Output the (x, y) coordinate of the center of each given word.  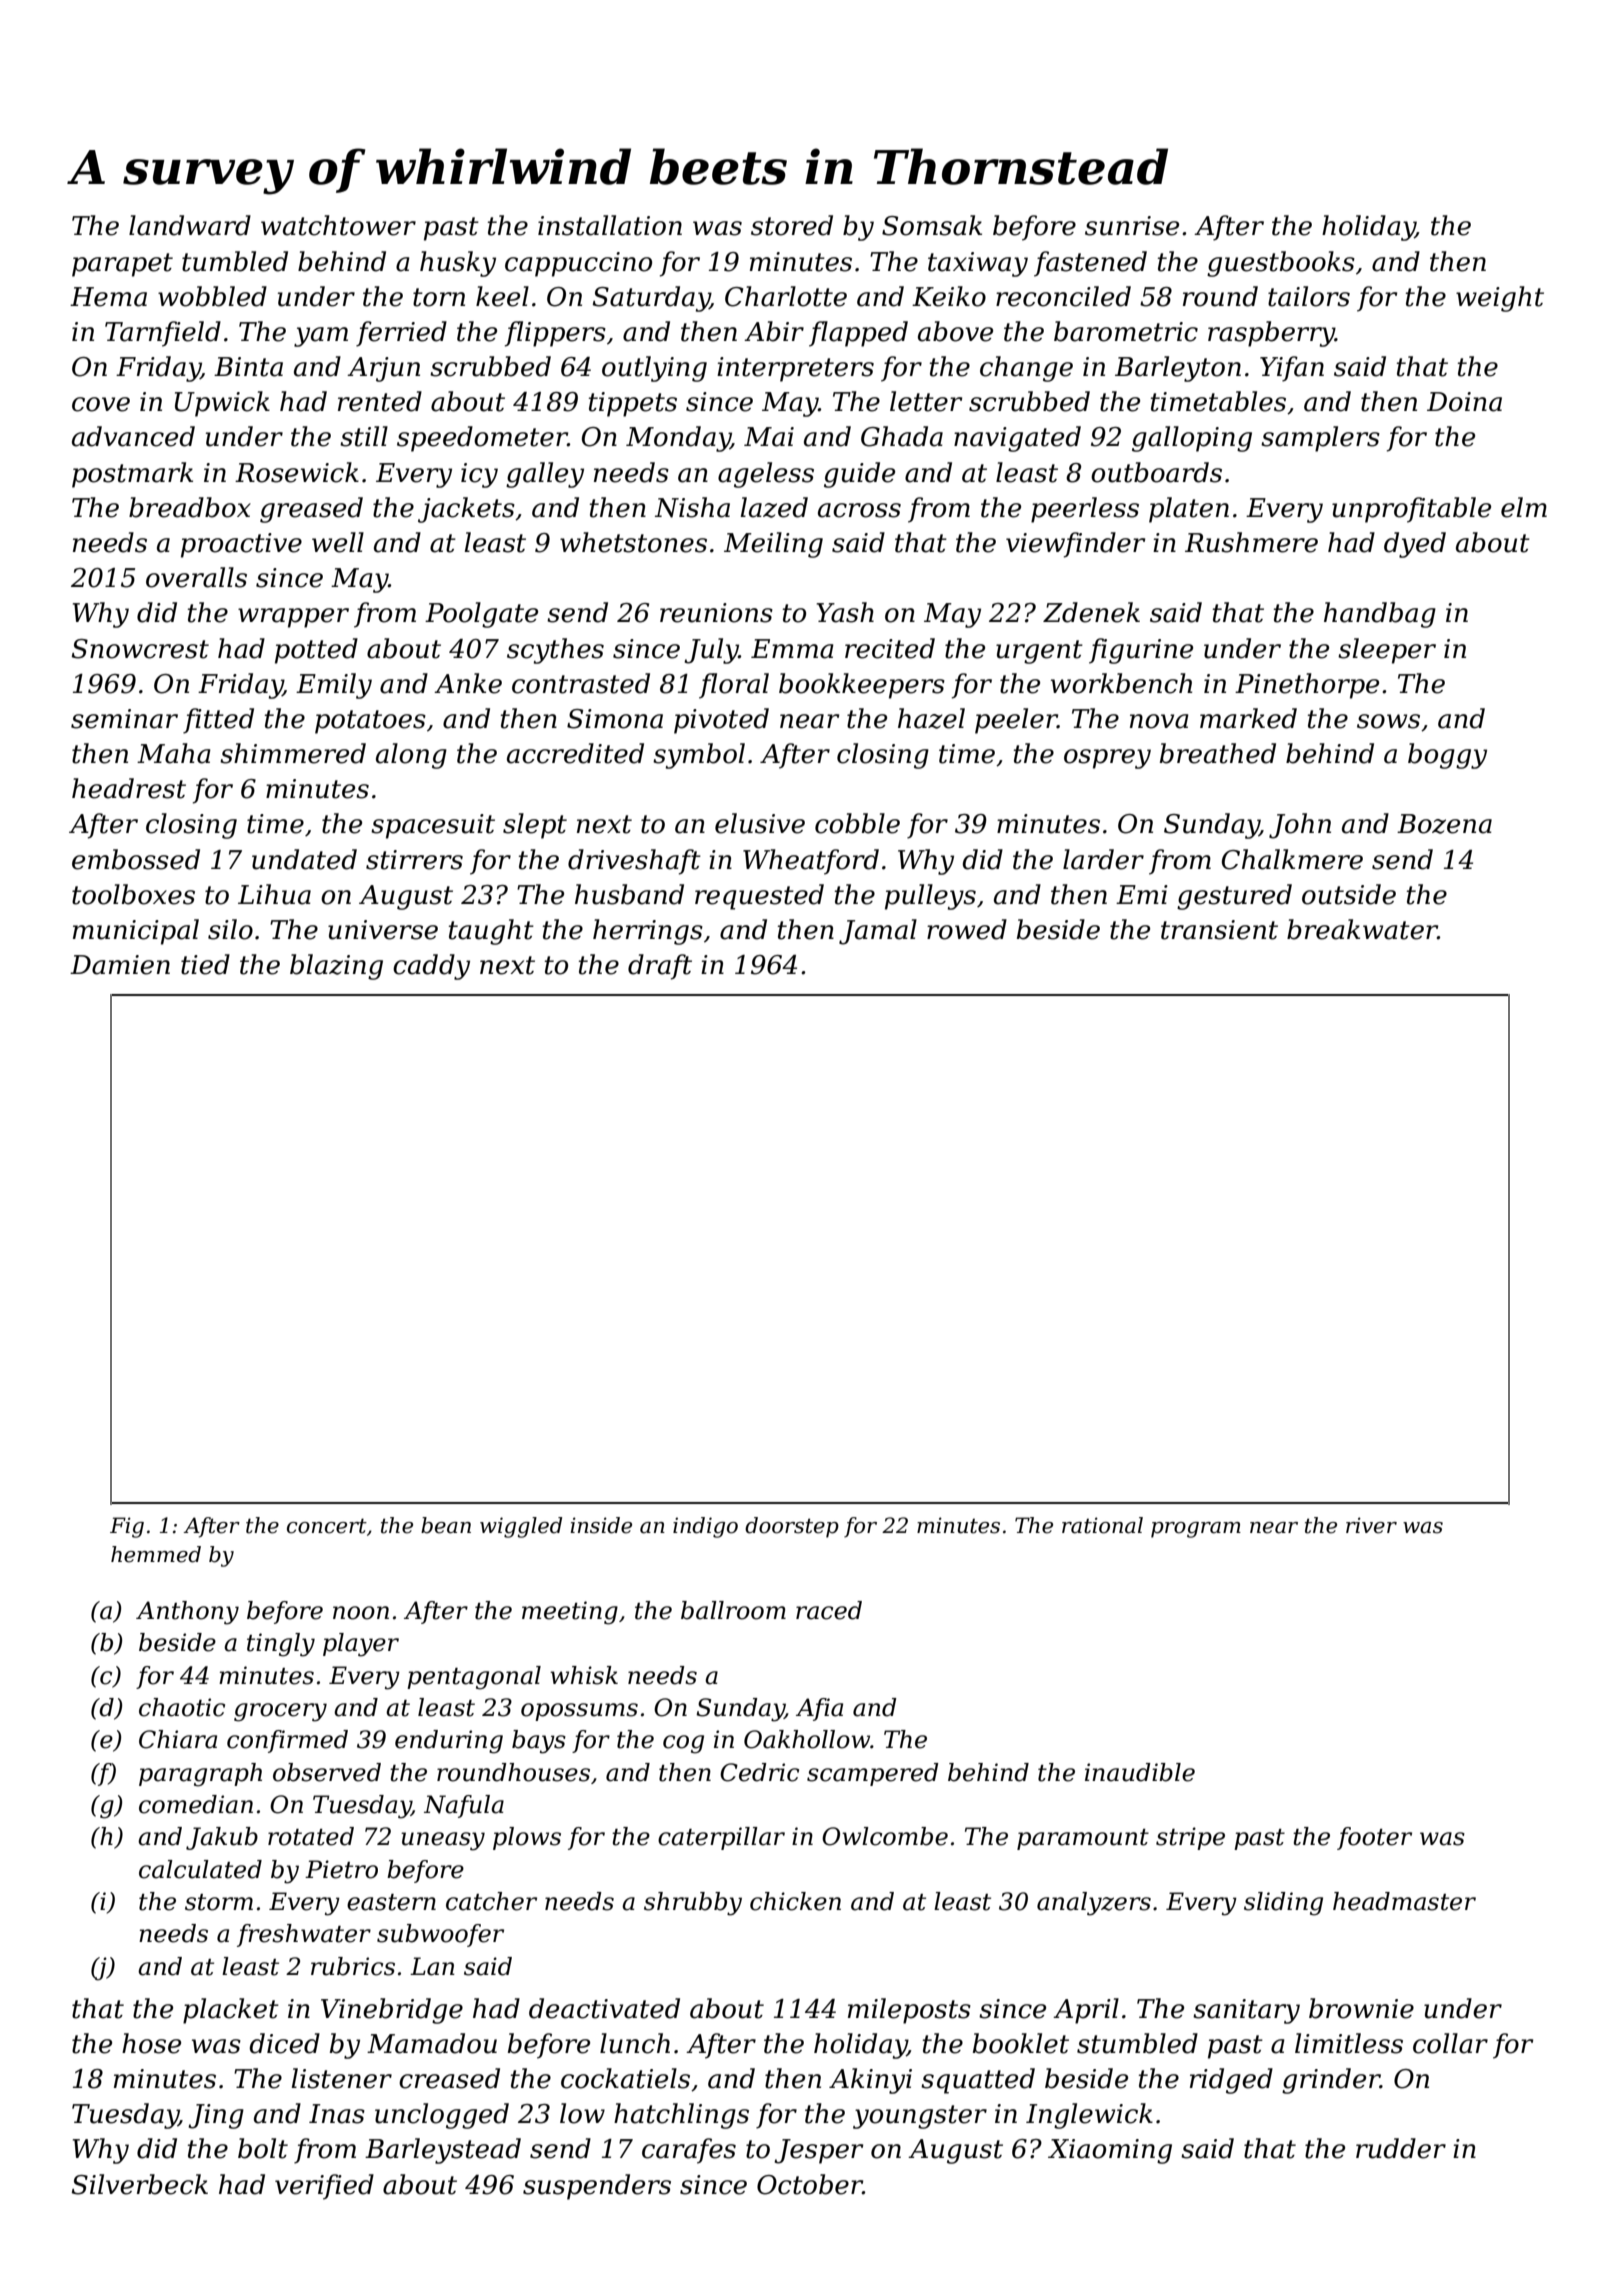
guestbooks (1281, 264)
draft (660, 967)
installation (610, 225)
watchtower (338, 225)
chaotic (182, 1707)
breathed (1218, 753)
